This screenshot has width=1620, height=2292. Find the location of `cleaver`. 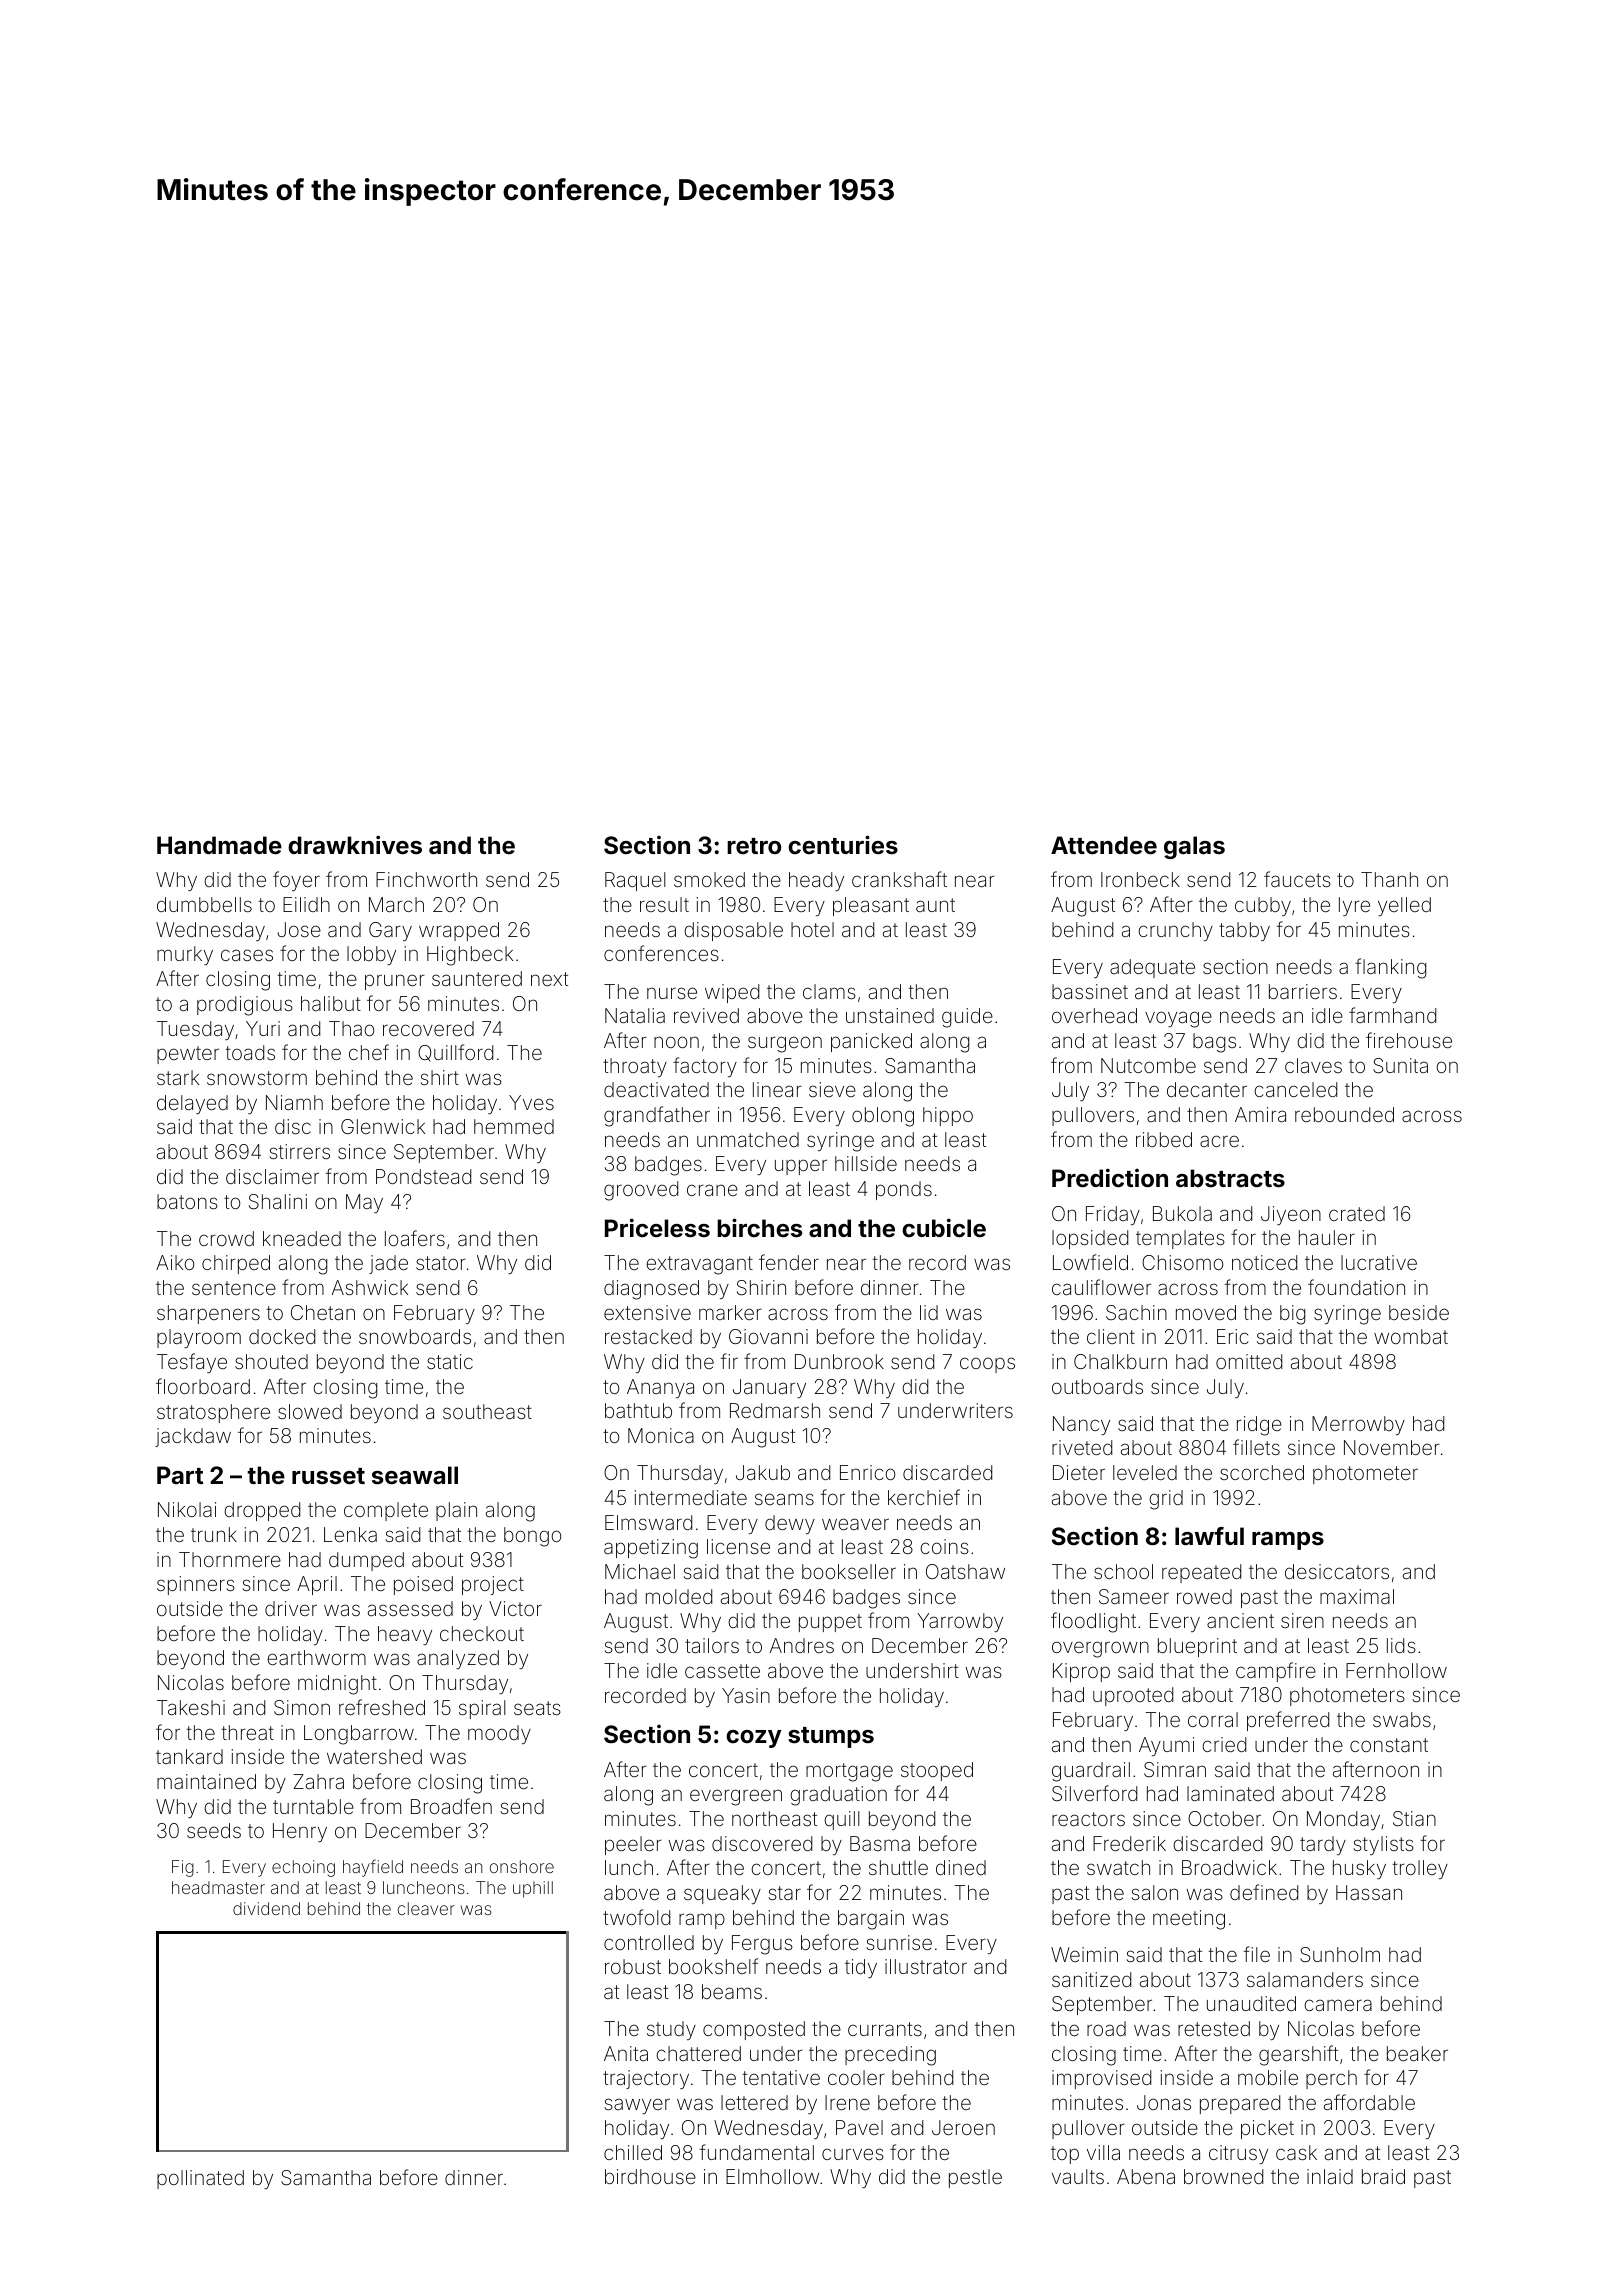

cleaver is located at coordinates (426, 1908).
